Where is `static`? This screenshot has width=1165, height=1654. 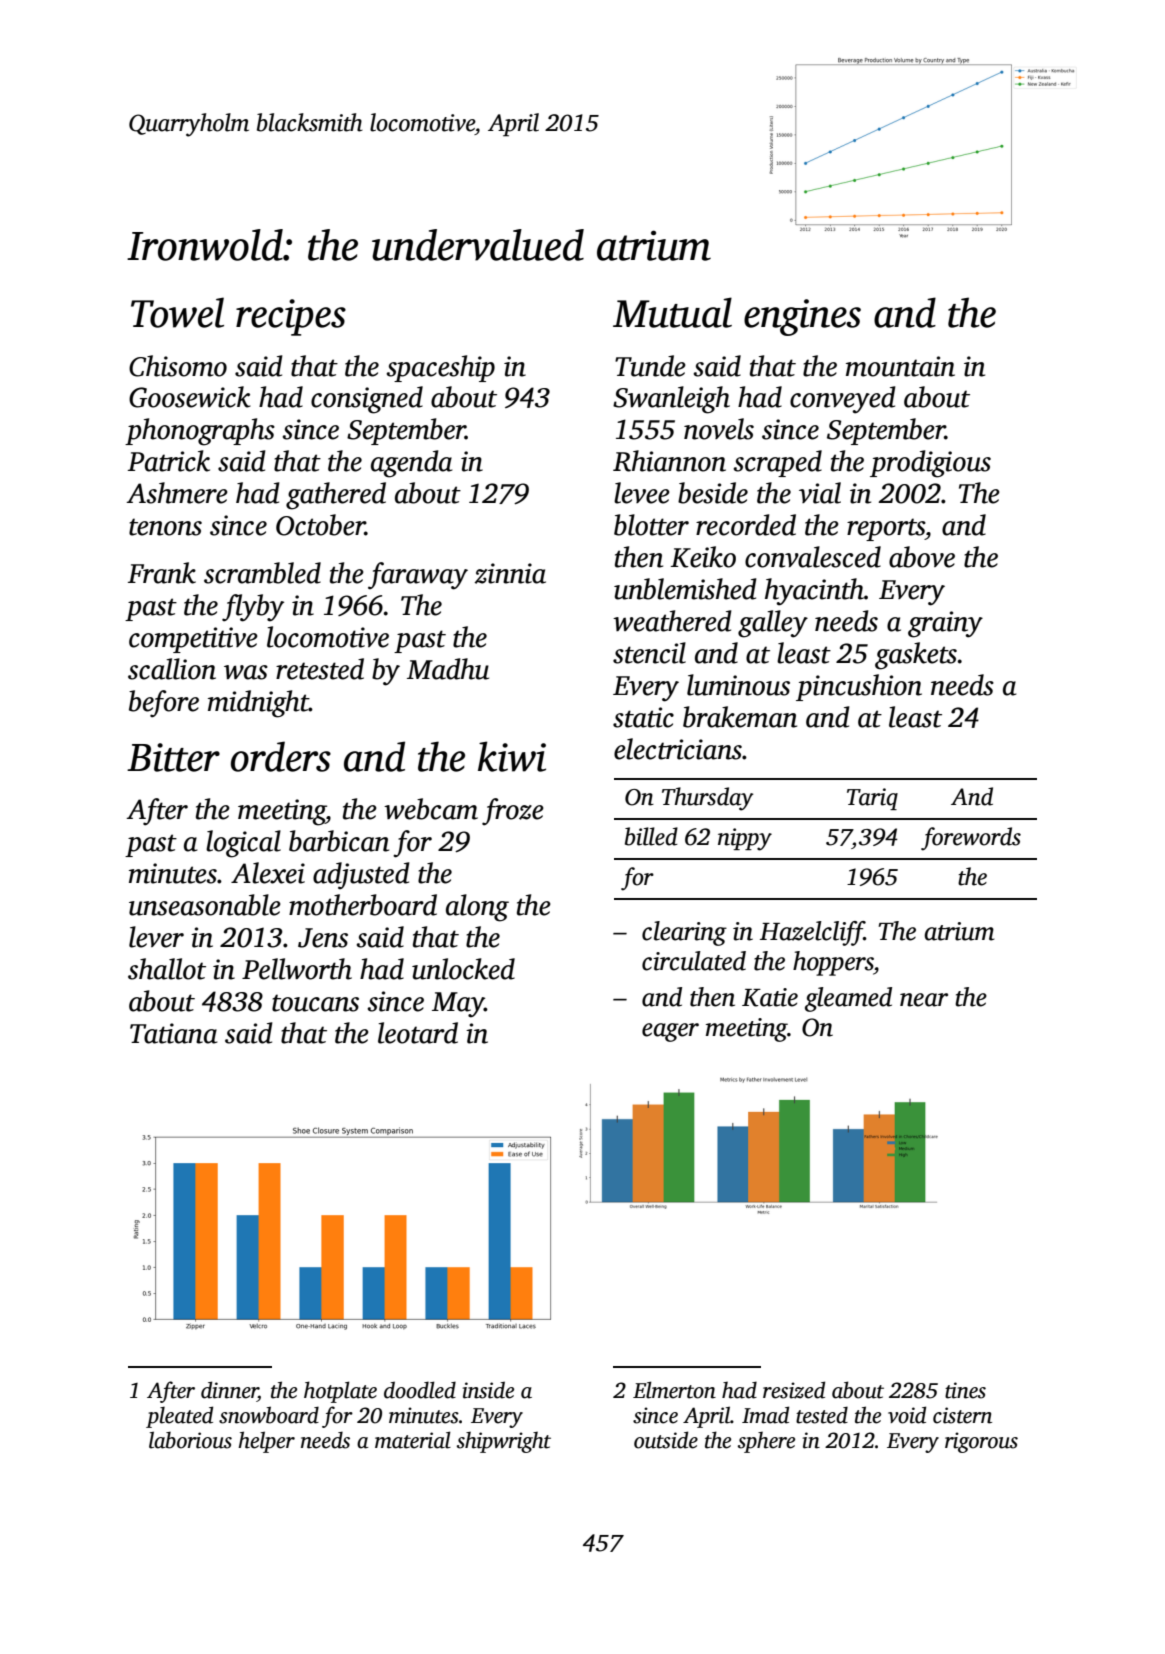
static is located at coordinates (643, 717).
